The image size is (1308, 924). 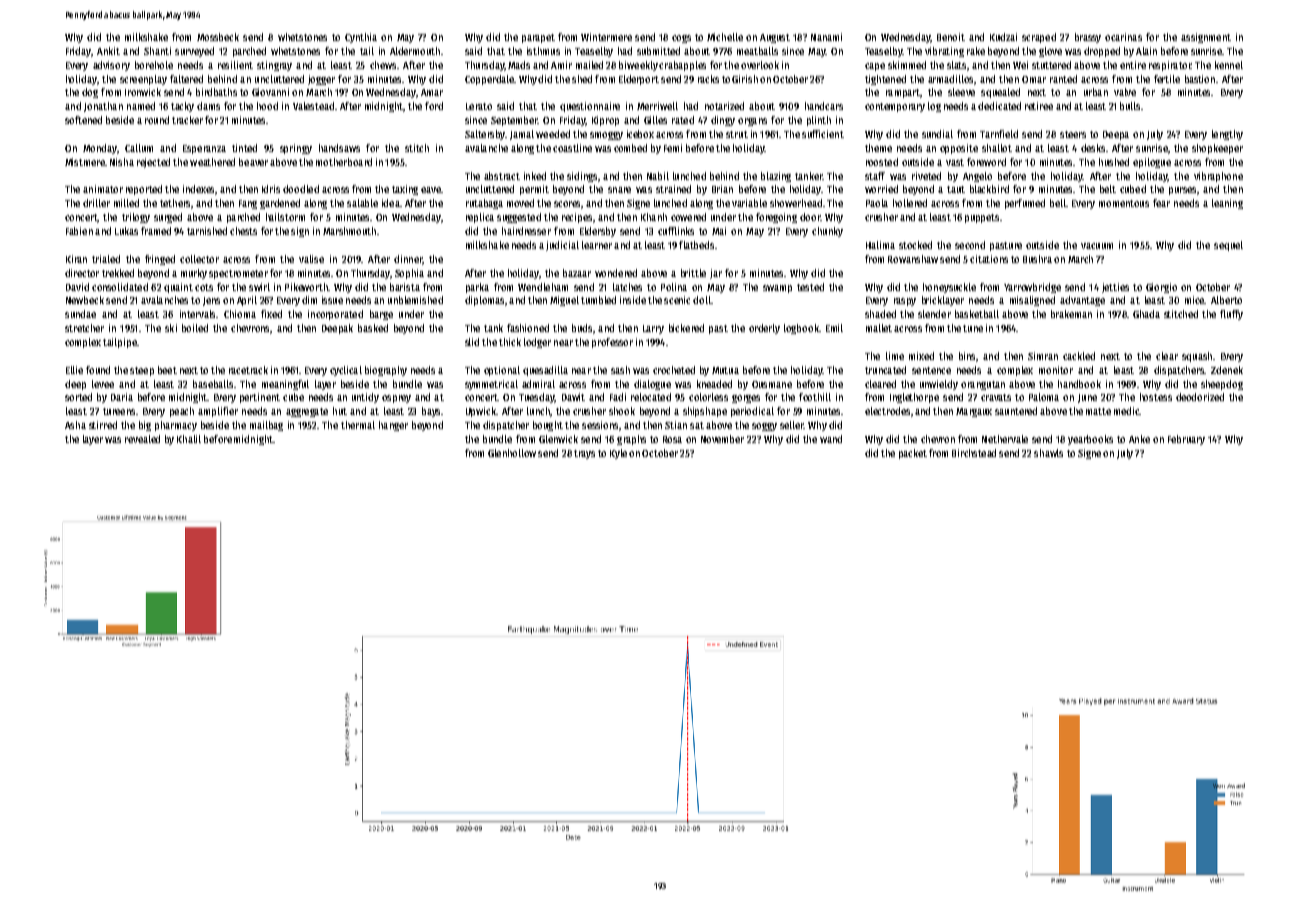 What do you see at coordinates (537, 343) in the document?
I see `lodger` at bounding box center [537, 343].
